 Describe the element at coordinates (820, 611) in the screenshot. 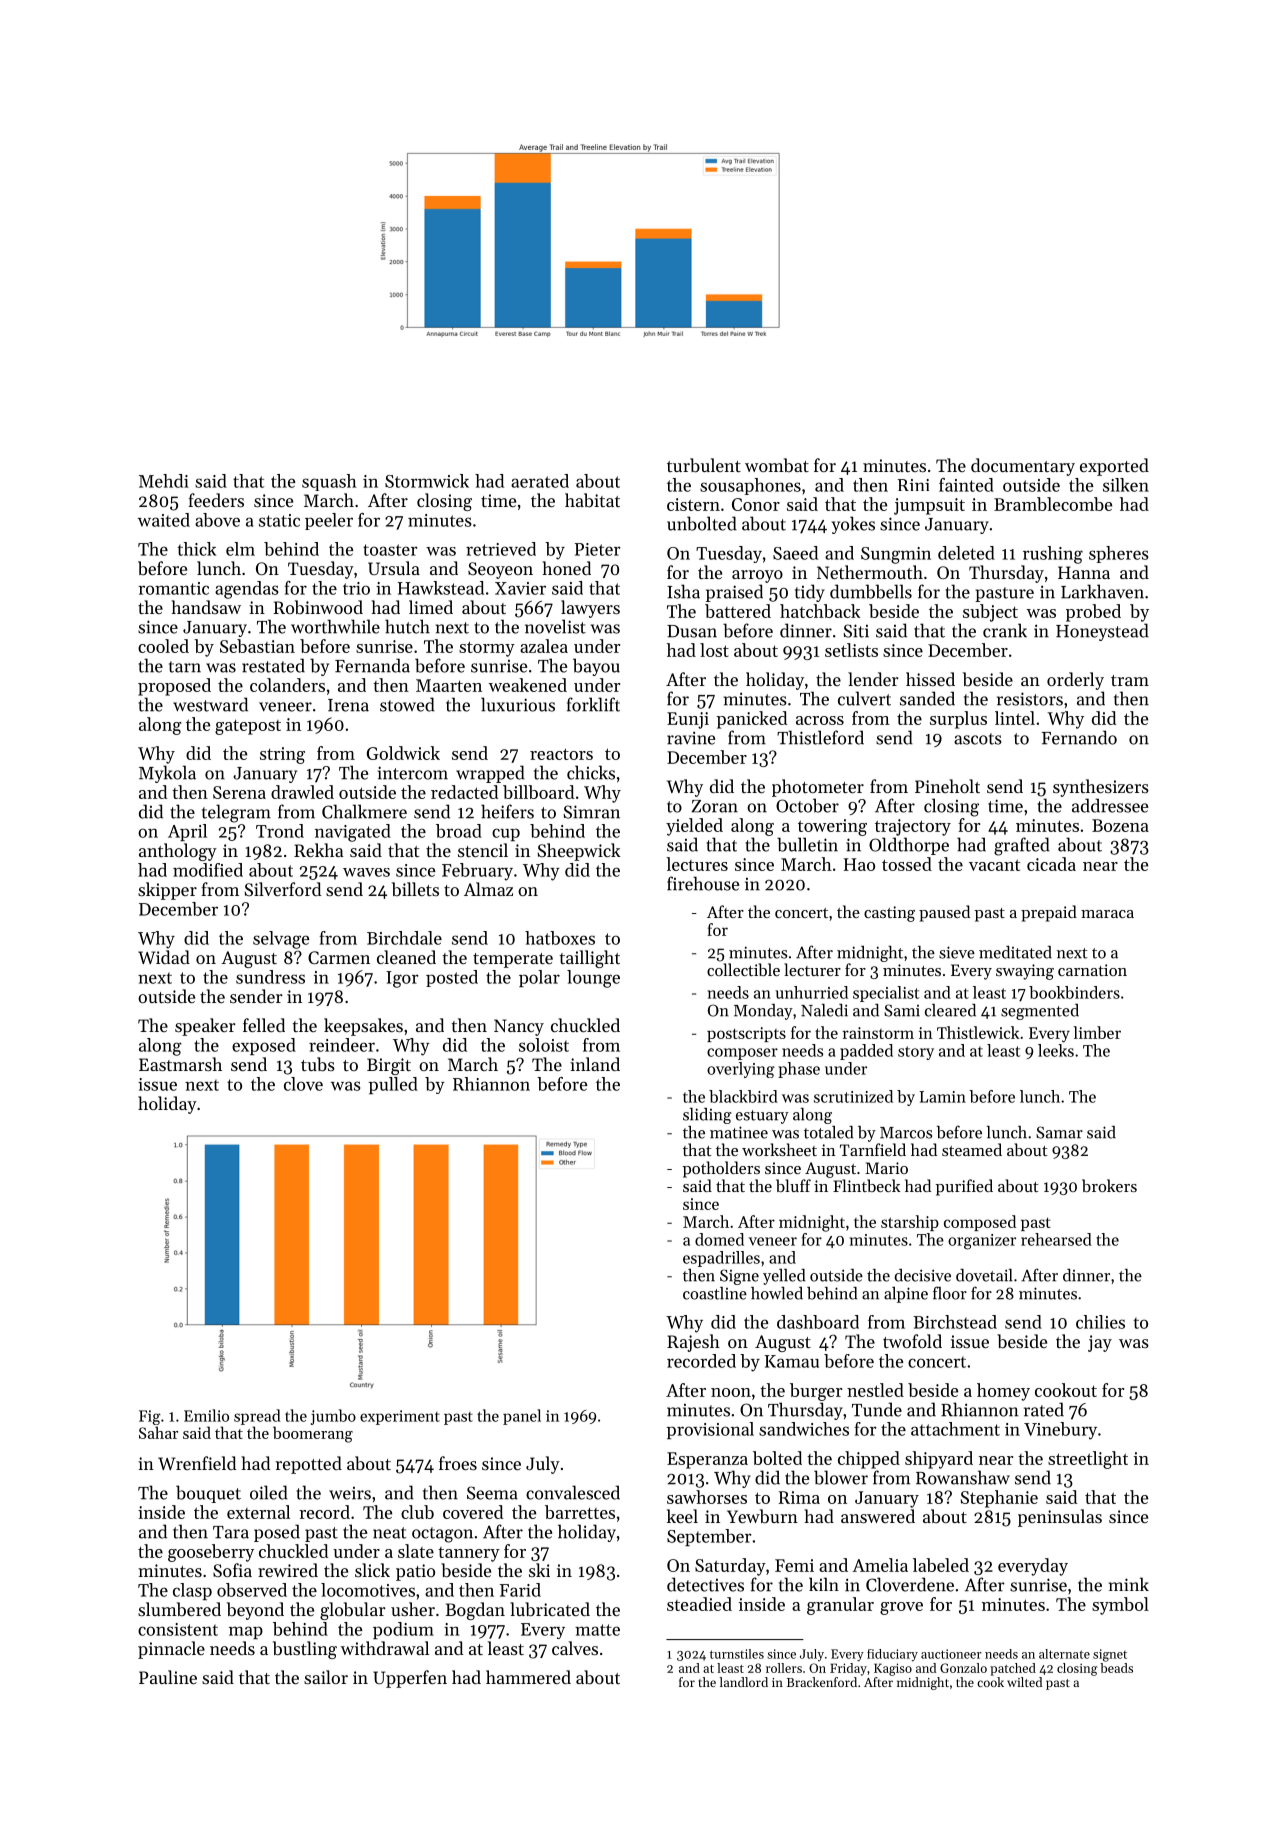

I see `hatchback` at that location.
